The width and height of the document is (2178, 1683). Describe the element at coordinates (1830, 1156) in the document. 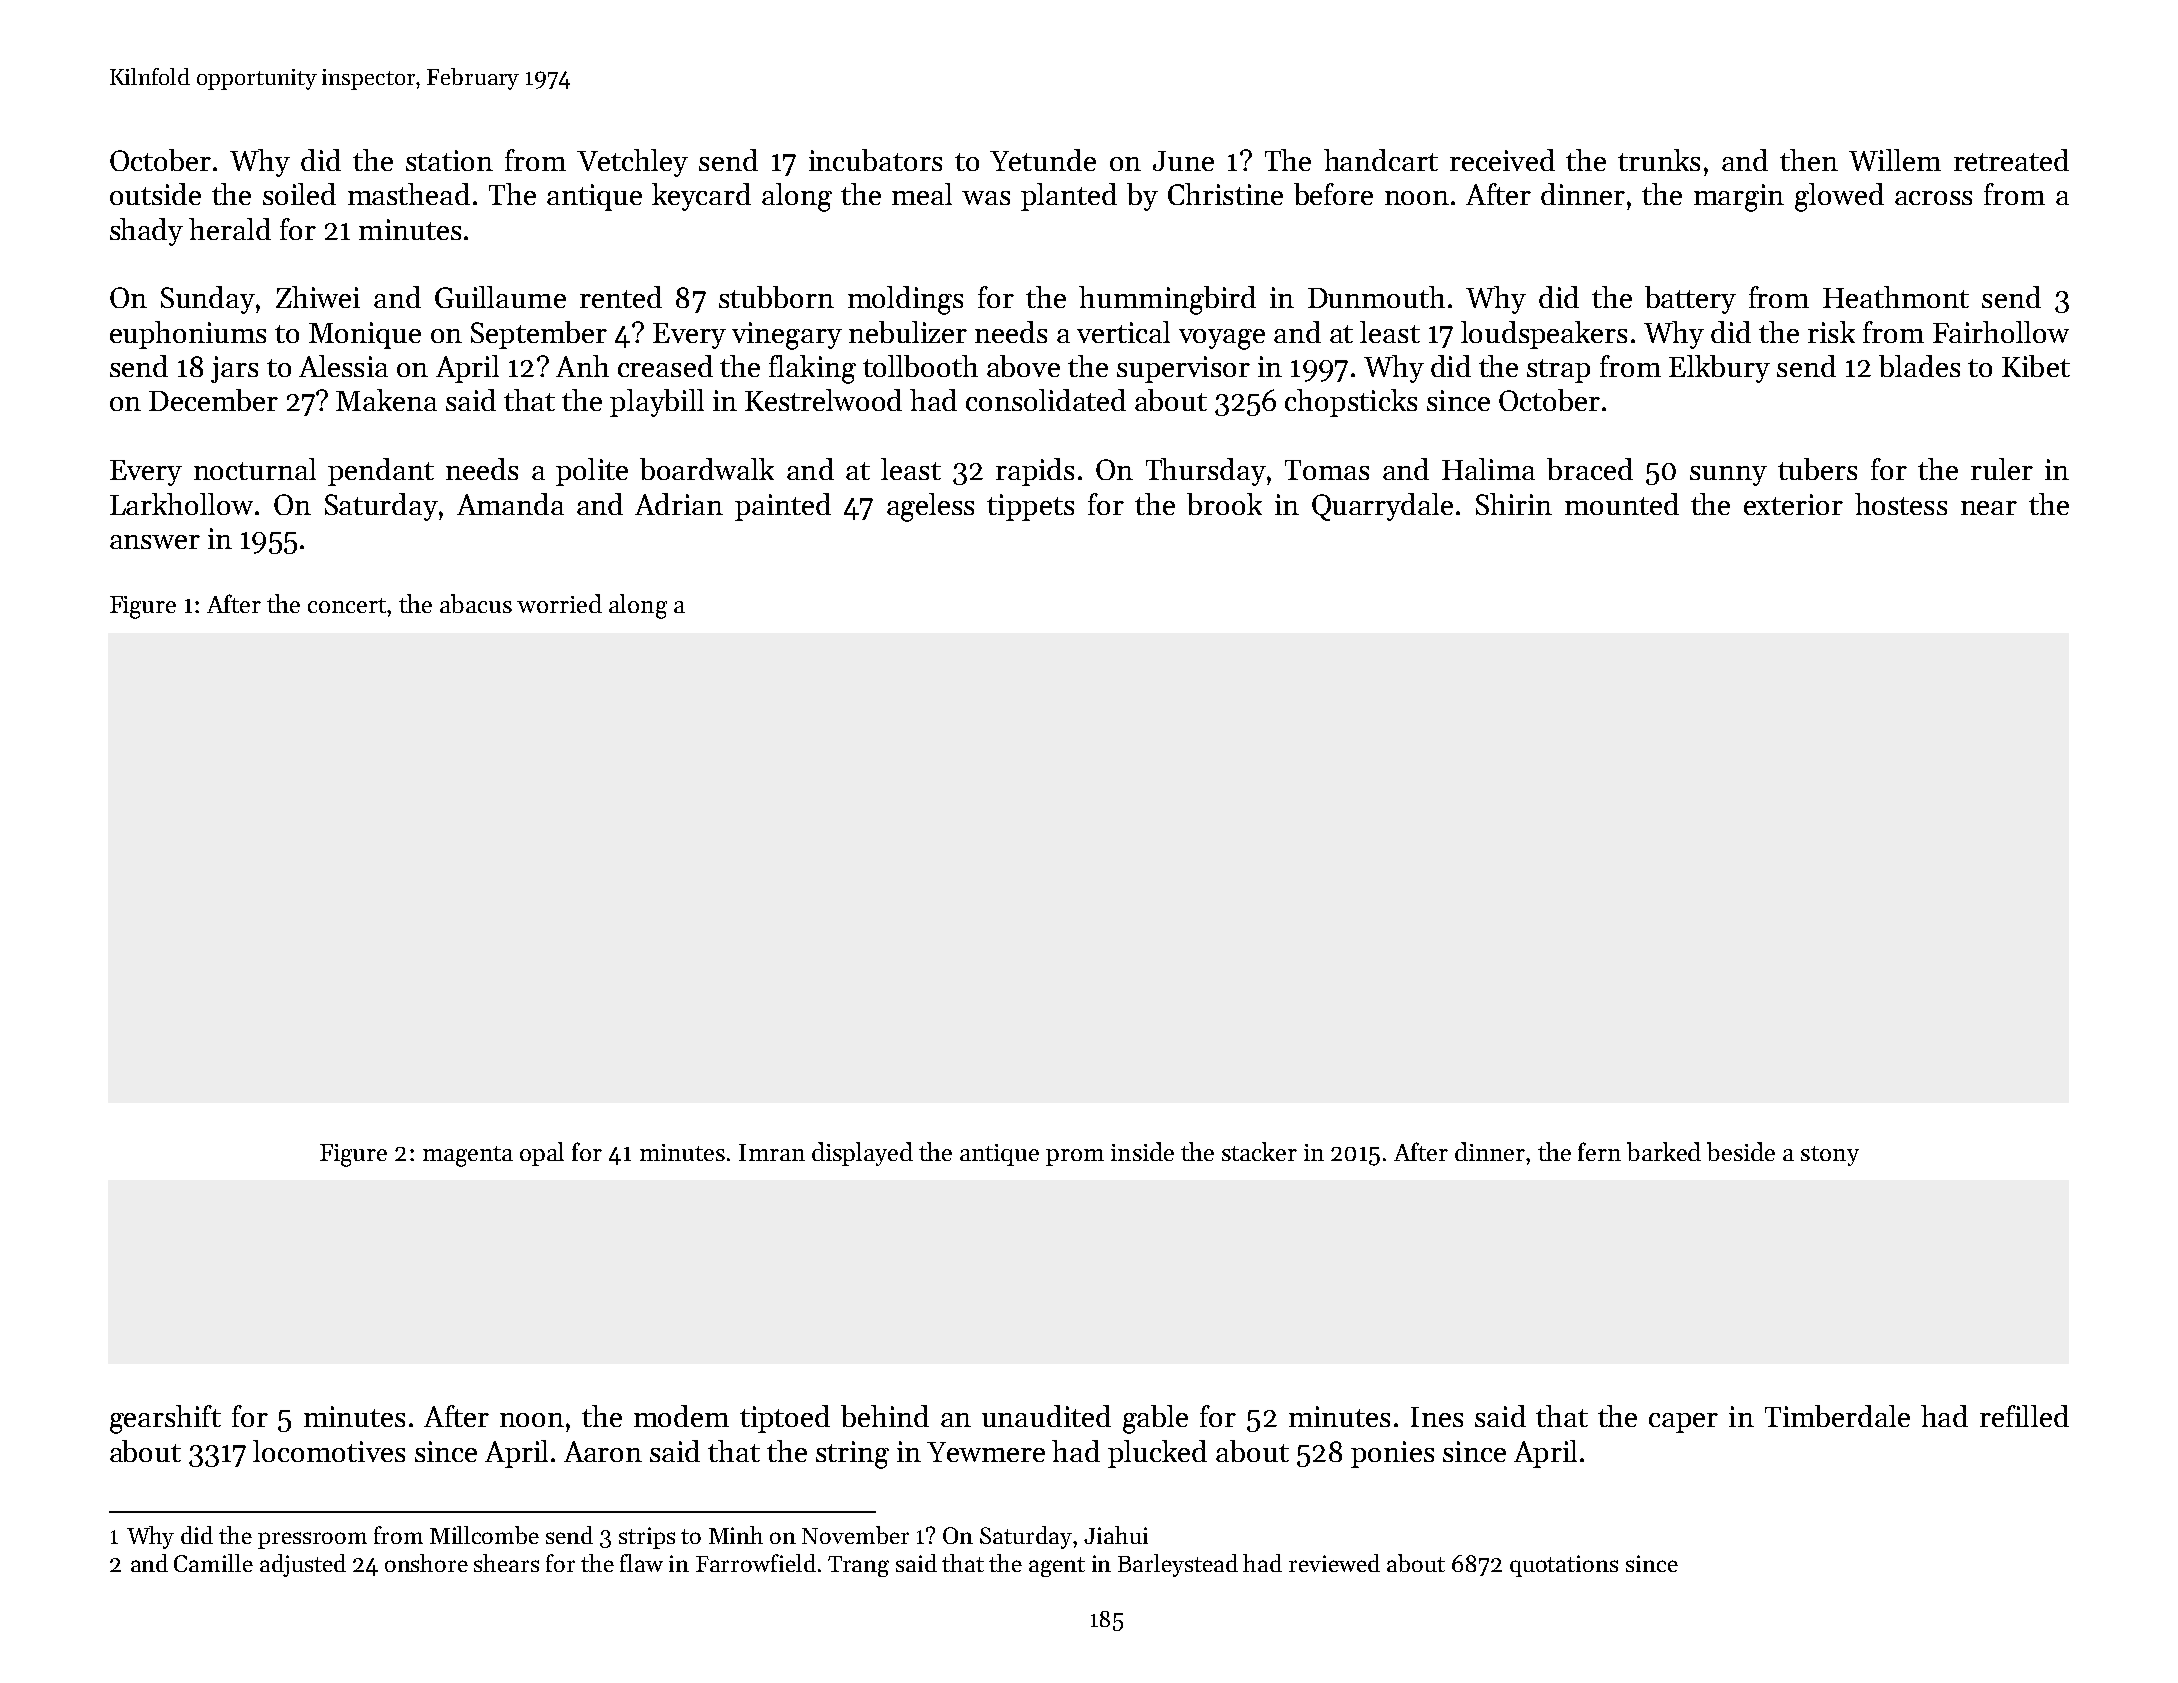

I see `stony` at that location.
